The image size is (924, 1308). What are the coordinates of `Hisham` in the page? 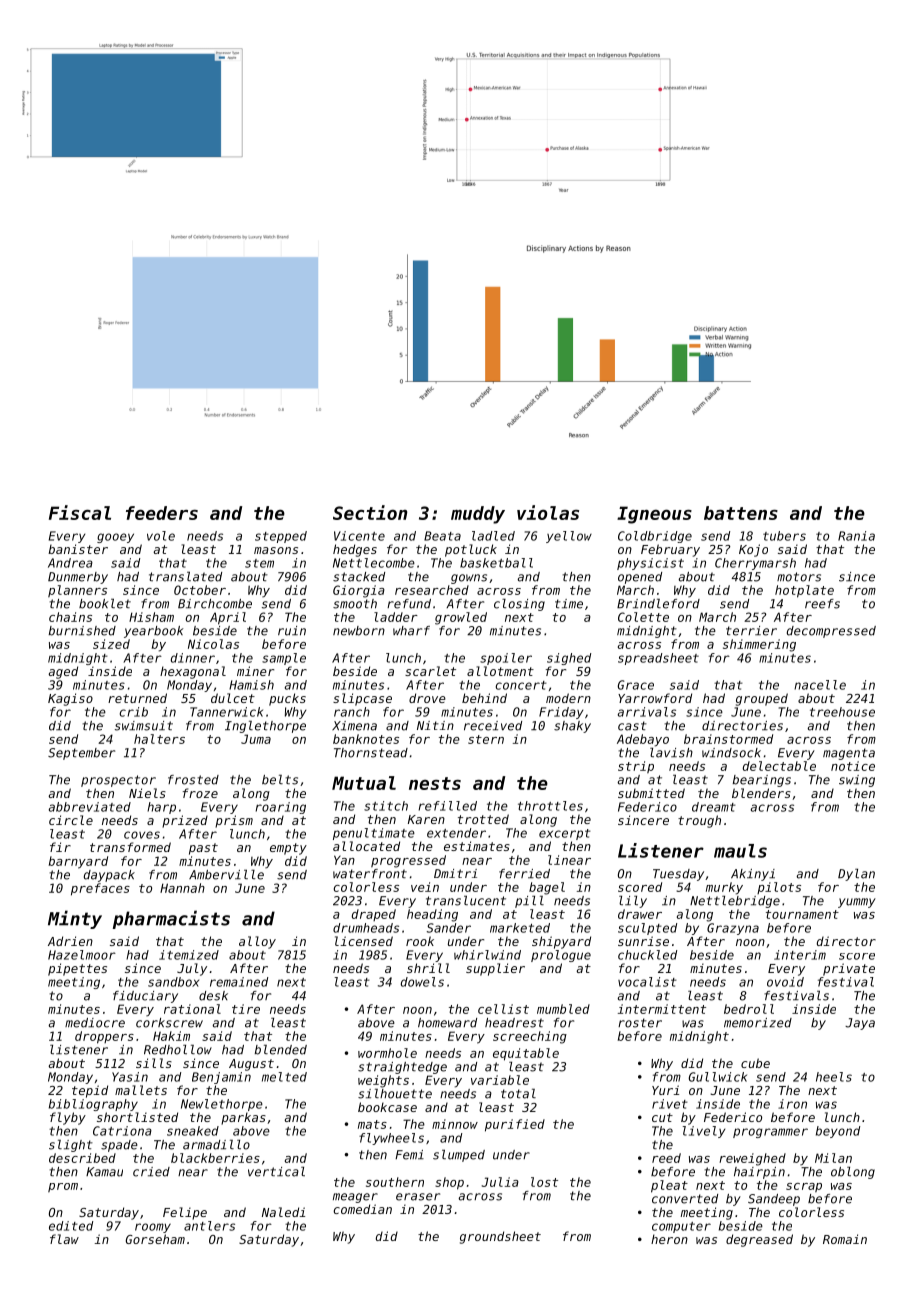 It's located at (151, 617).
